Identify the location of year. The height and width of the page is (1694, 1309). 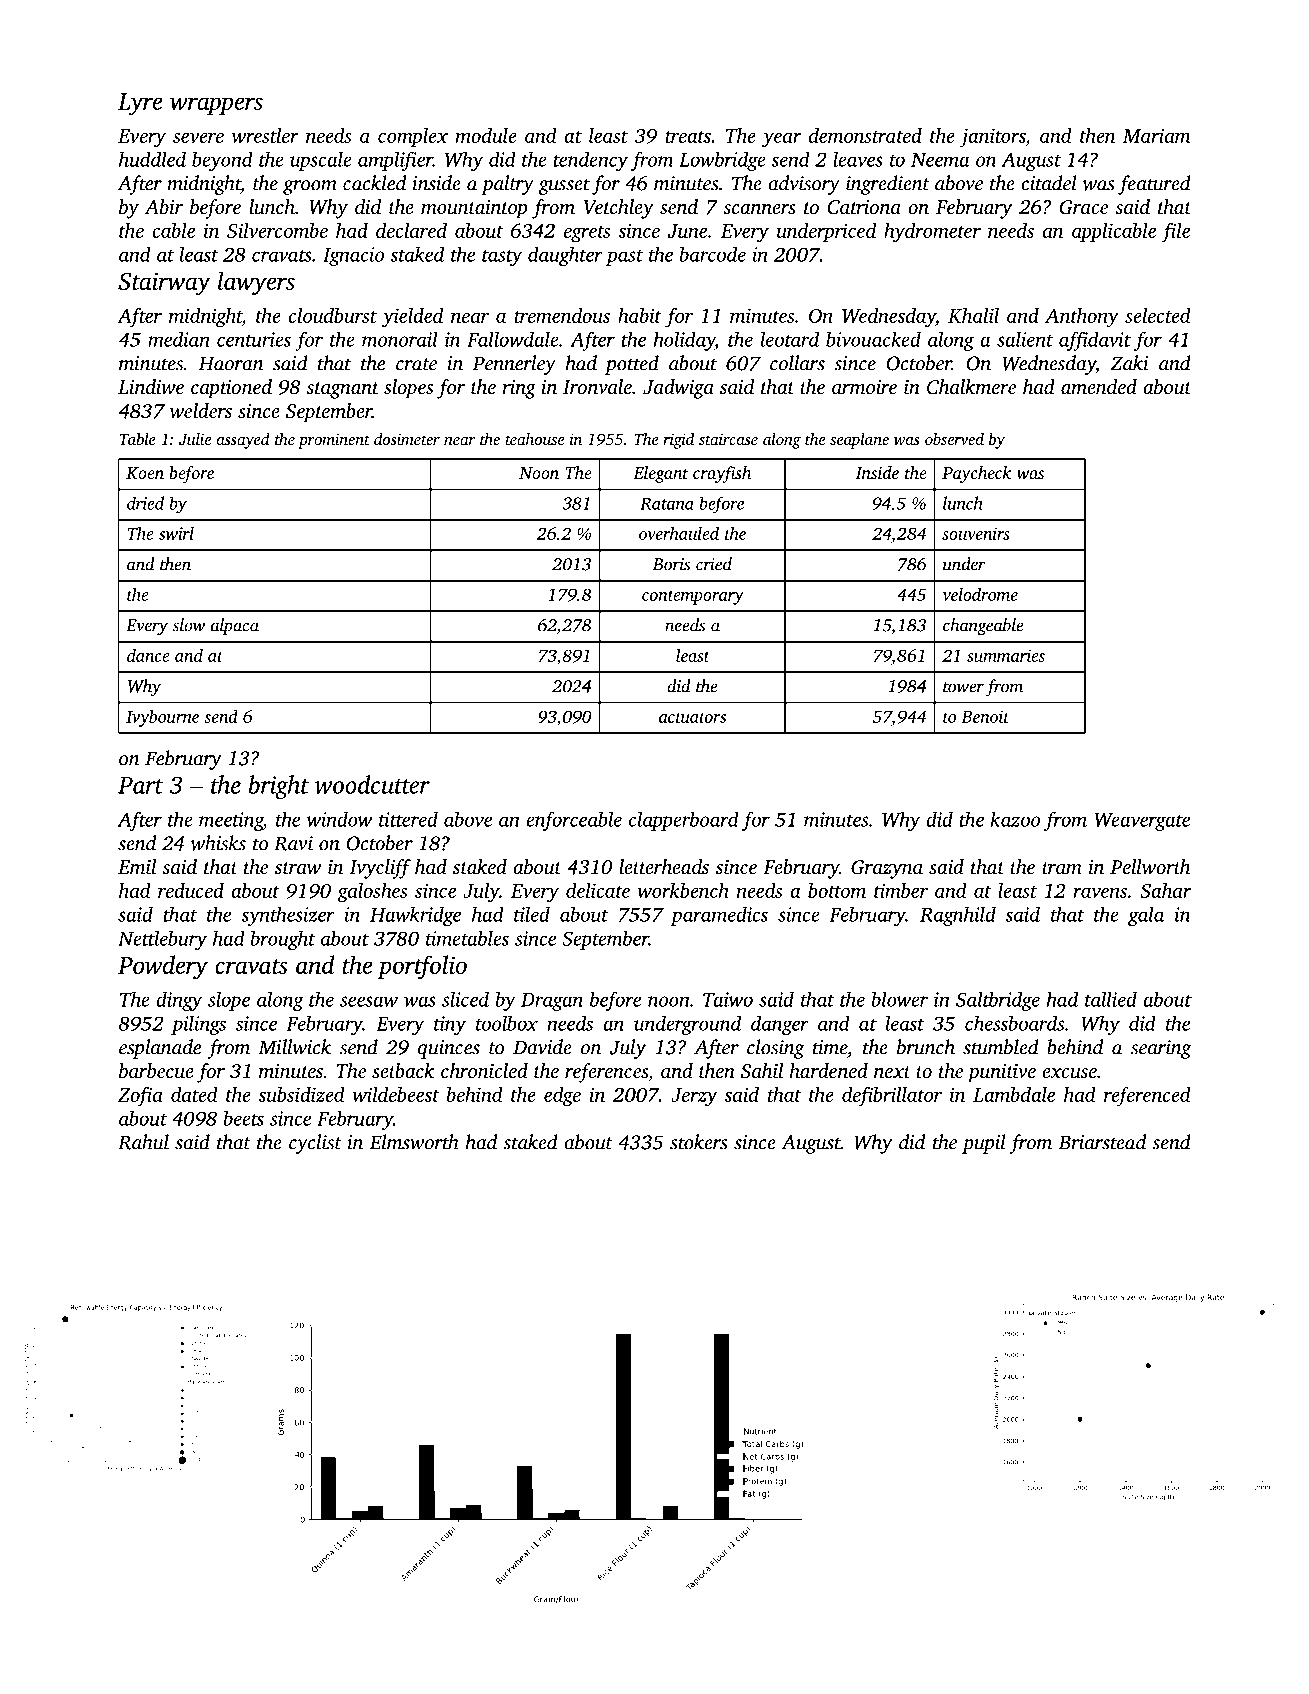
(781, 140).
